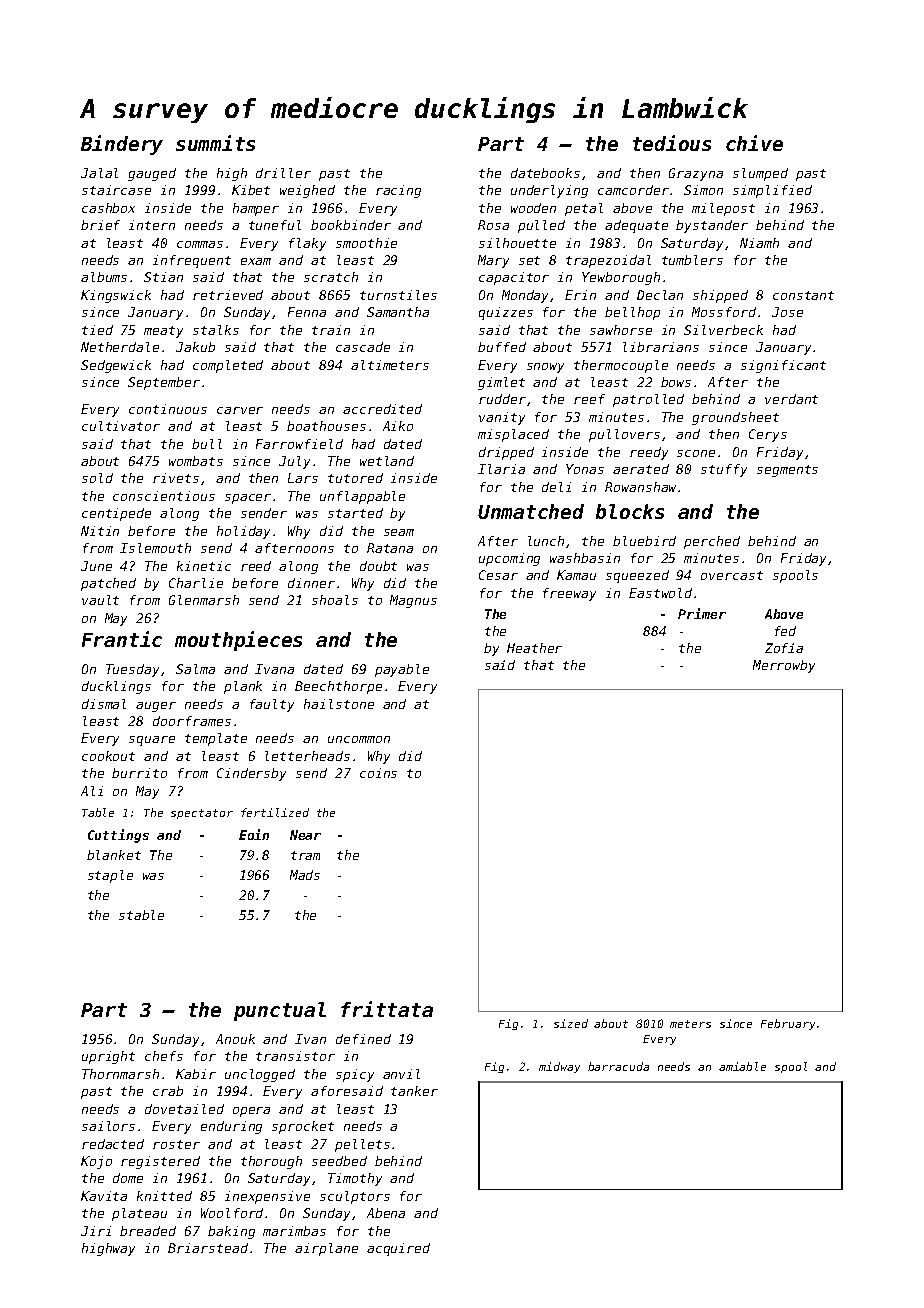  I want to click on Cerys, so click(768, 435).
